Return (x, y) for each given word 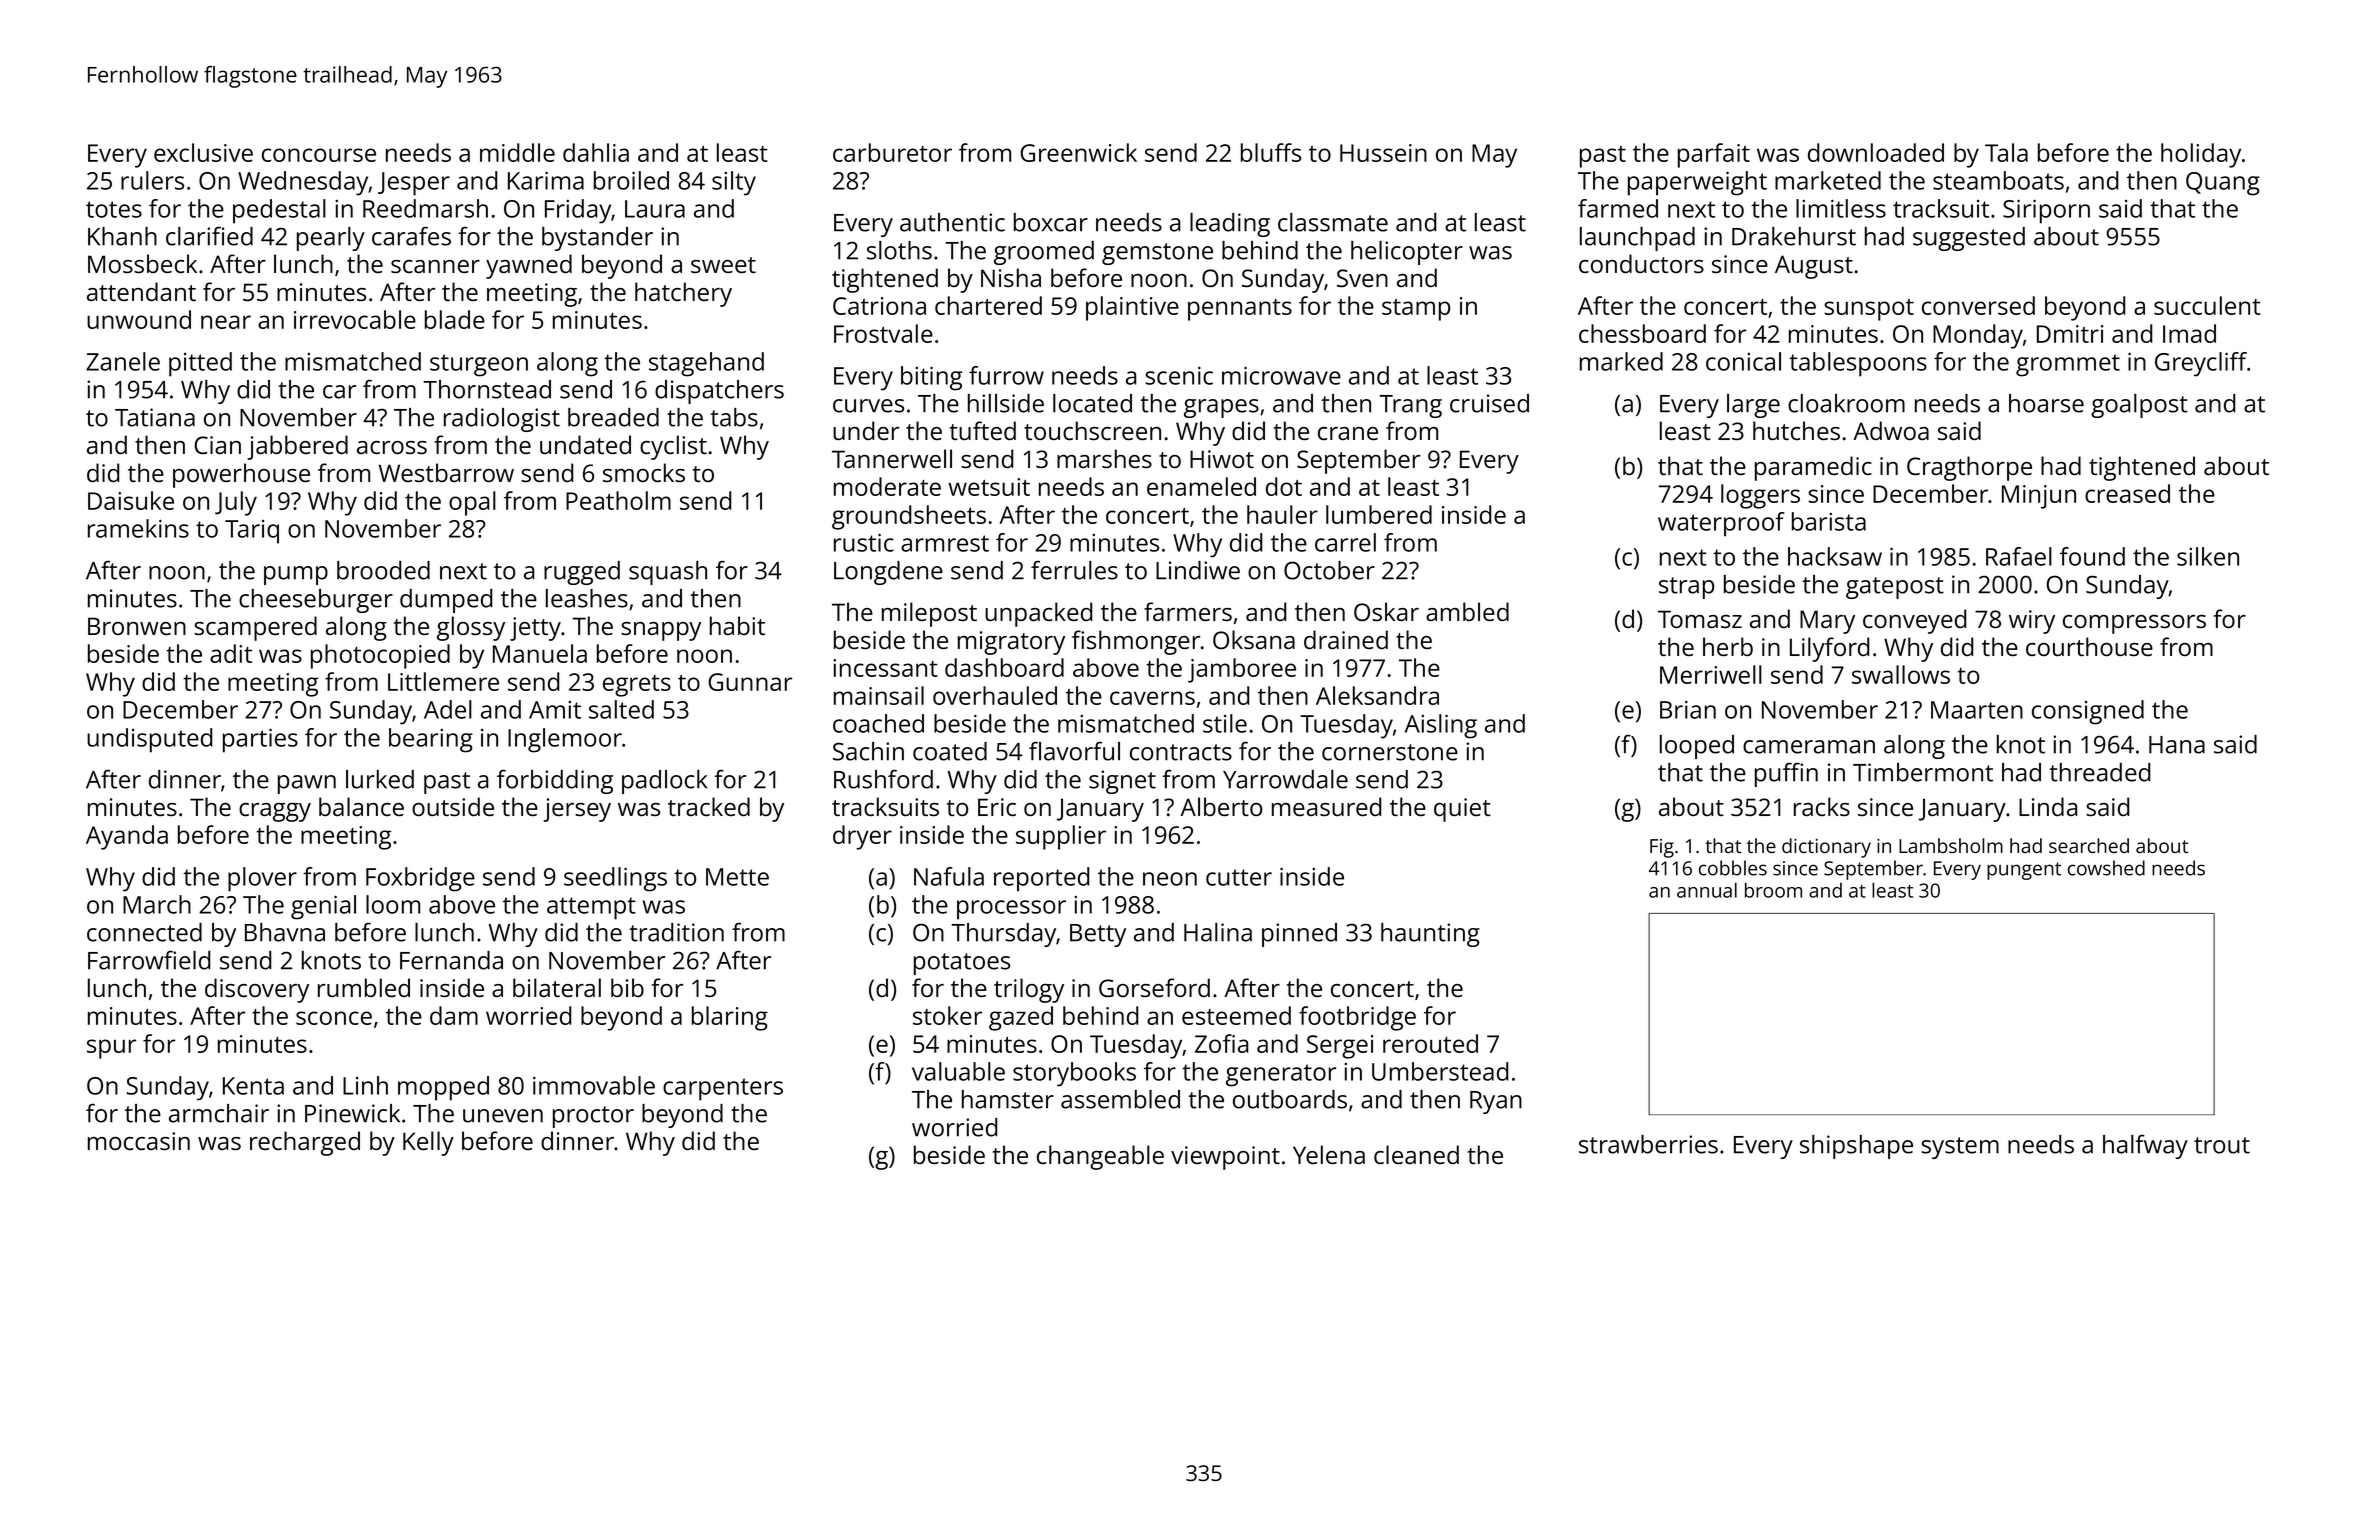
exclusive (203, 152)
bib (627, 987)
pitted (200, 364)
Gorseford (1154, 987)
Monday (1978, 336)
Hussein (1383, 153)
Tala (2006, 152)
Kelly (428, 1143)
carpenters (723, 1089)
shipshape (1856, 1147)
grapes (1221, 408)
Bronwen (137, 626)
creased (2127, 493)
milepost (929, 614)
